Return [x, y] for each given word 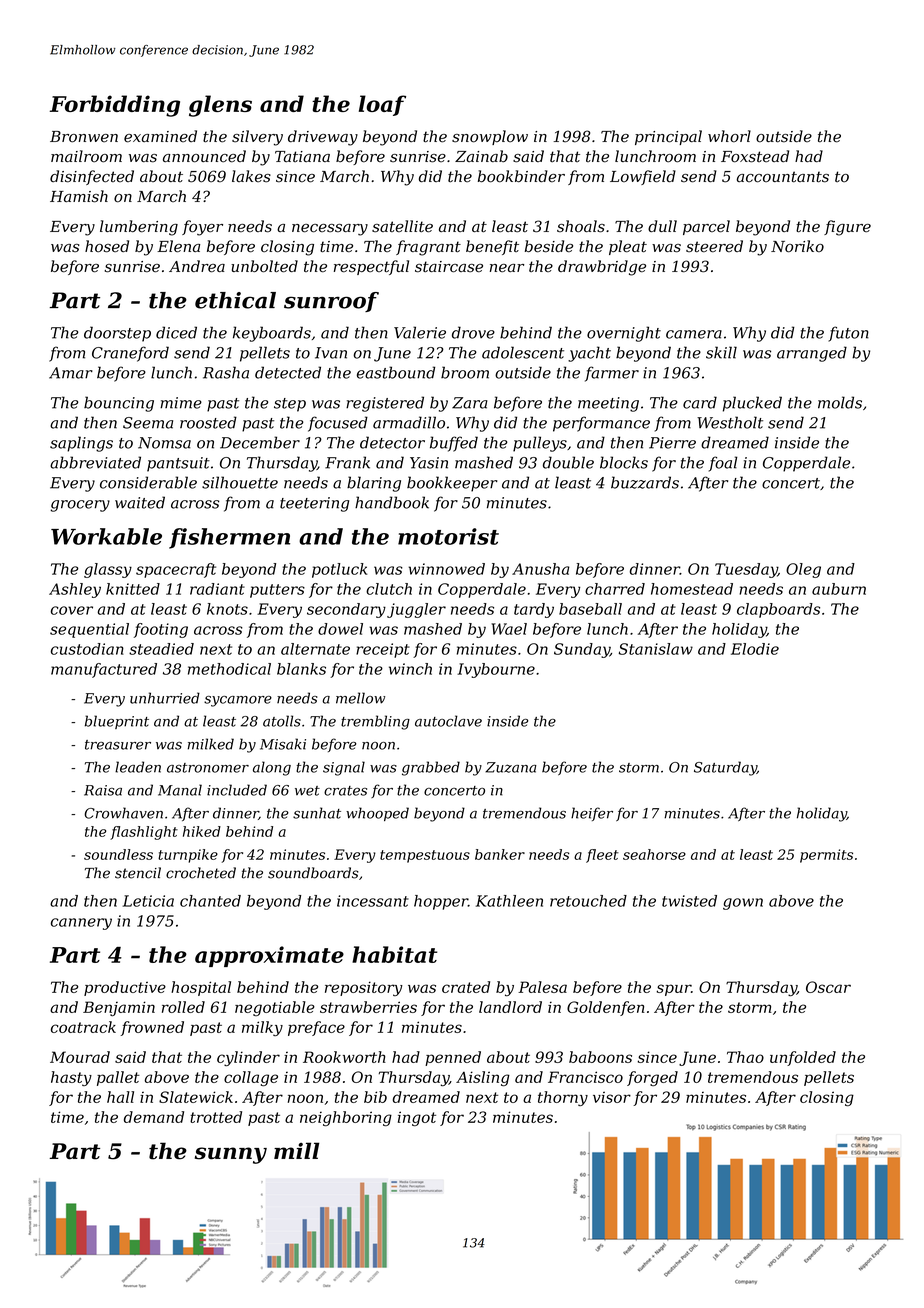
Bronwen [84, 137]
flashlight [144, 833]
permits [826, 856]
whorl [729, 136]
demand [154, 1117]
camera [694, 334]
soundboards [313, 873]
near [507, 268]
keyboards [272, 334]
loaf [382, 105]
